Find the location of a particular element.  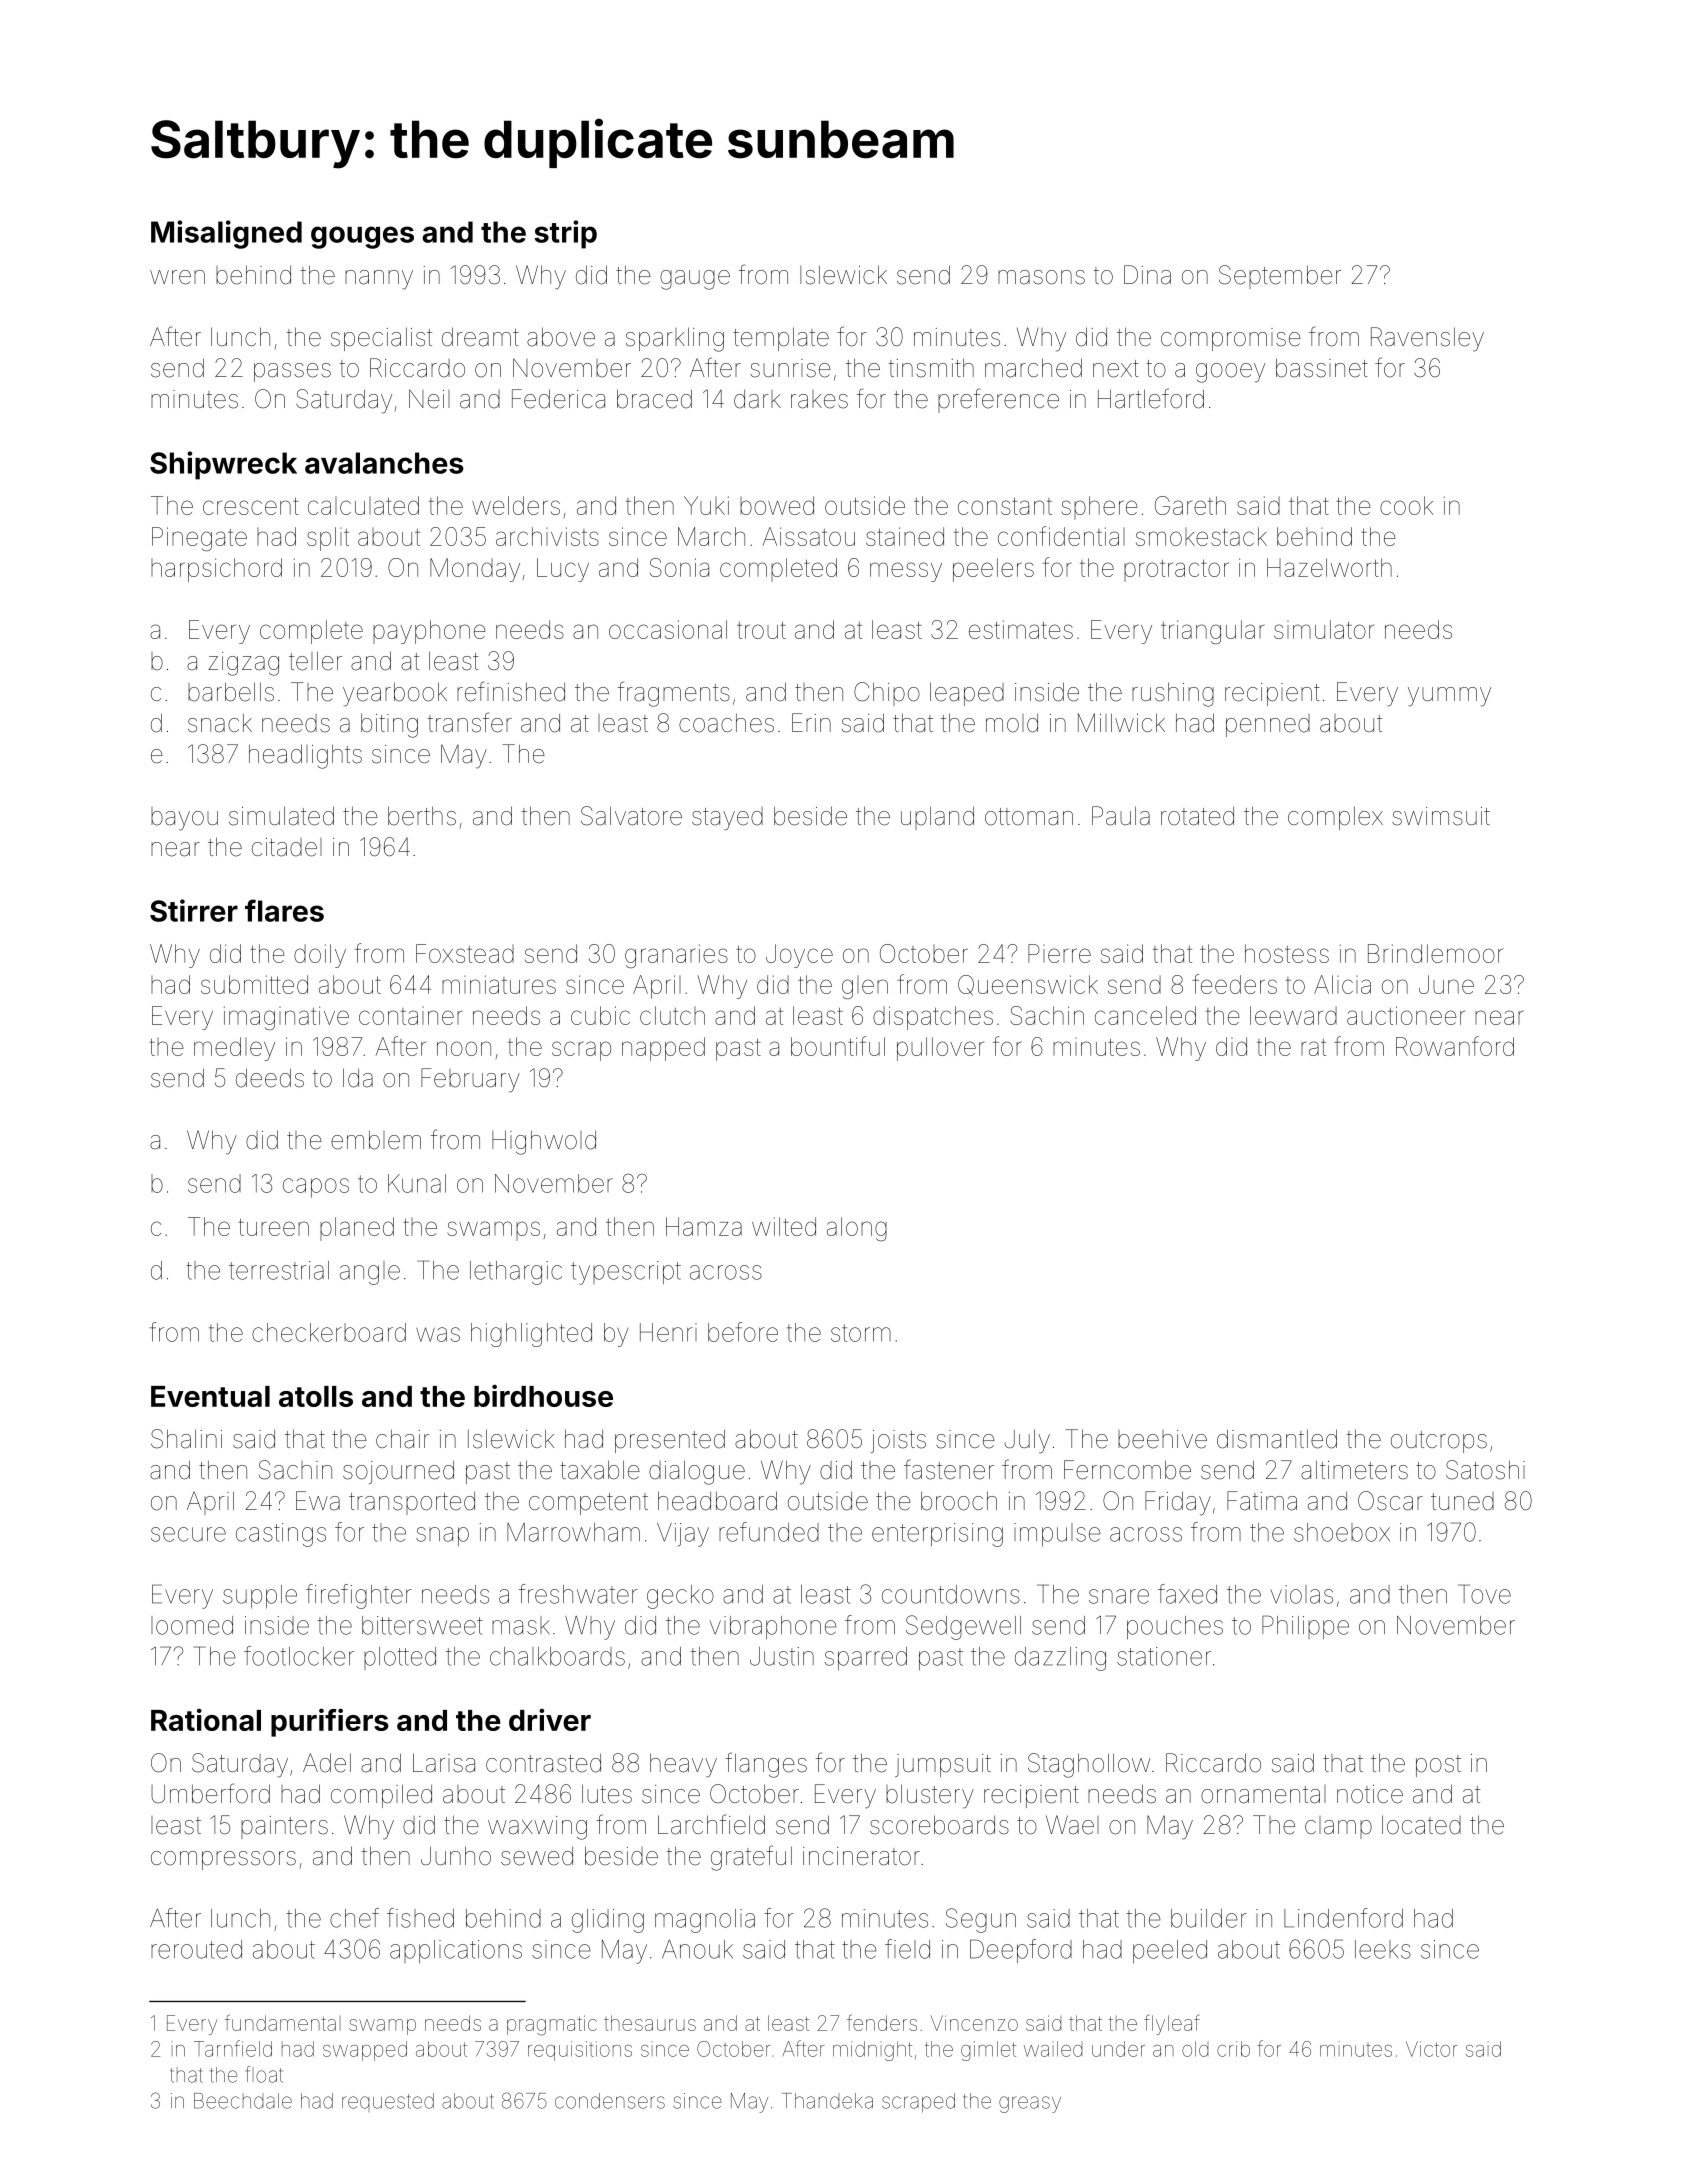

lethargic is located at coordinates (516, 1273).
